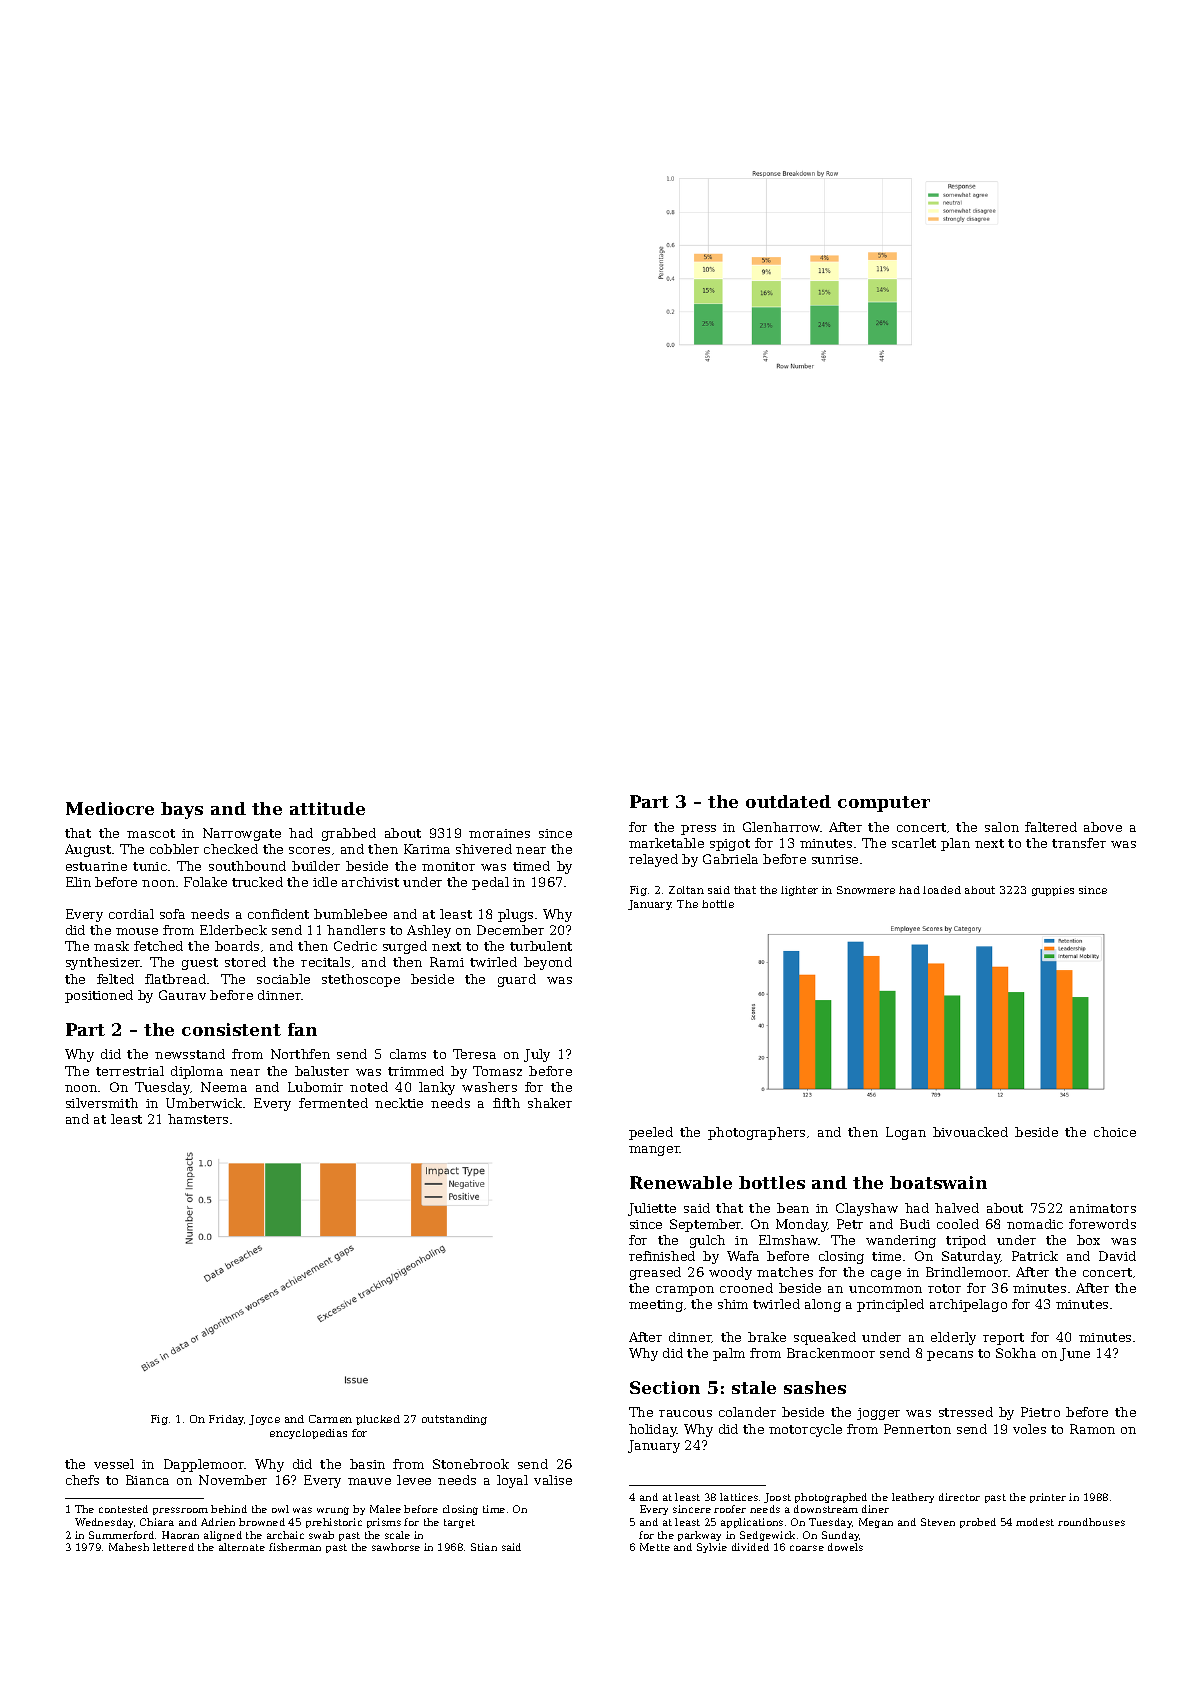  I want to click on trucked, so click(257, 882).
